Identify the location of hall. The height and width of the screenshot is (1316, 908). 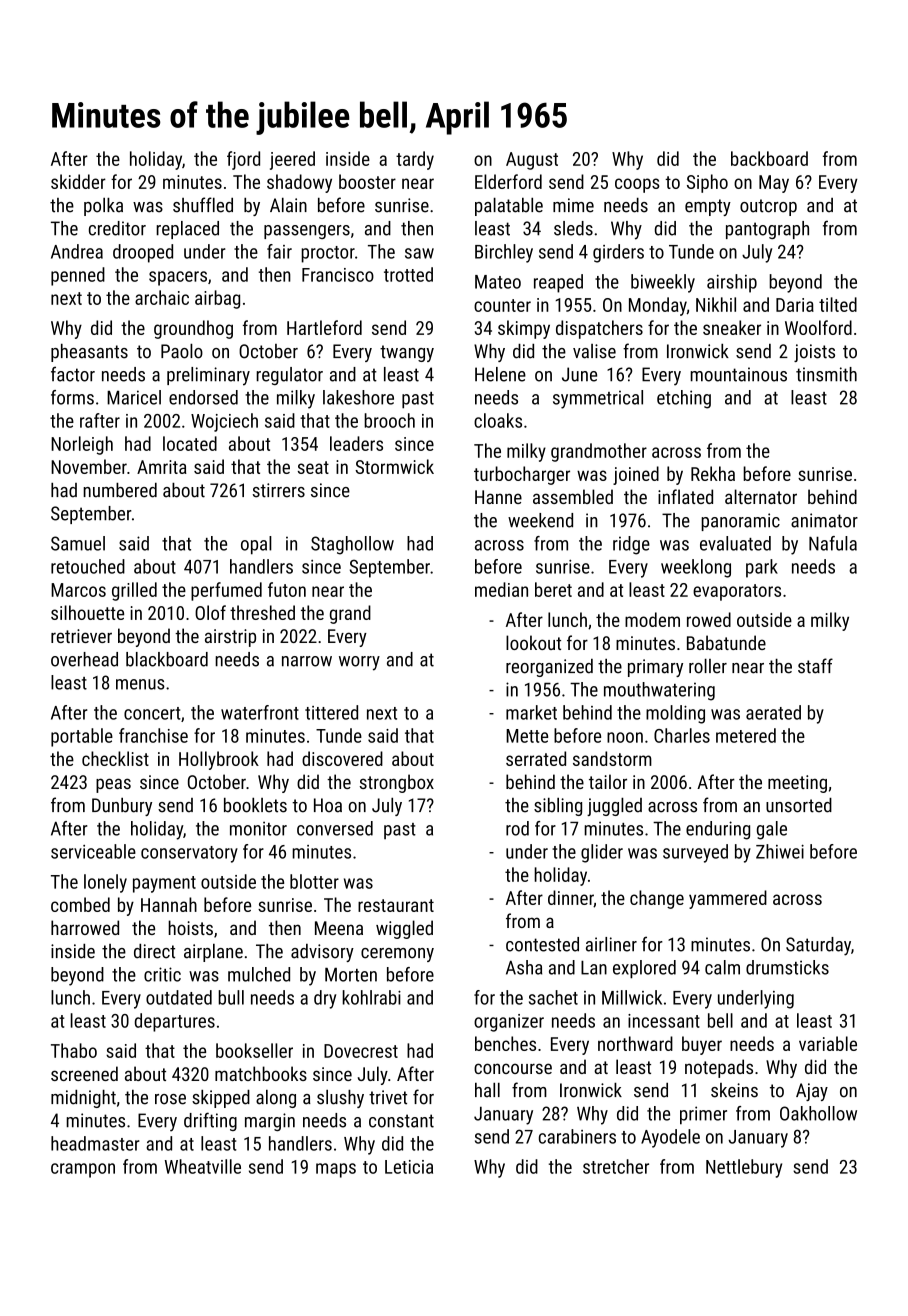
(487, 1090).
